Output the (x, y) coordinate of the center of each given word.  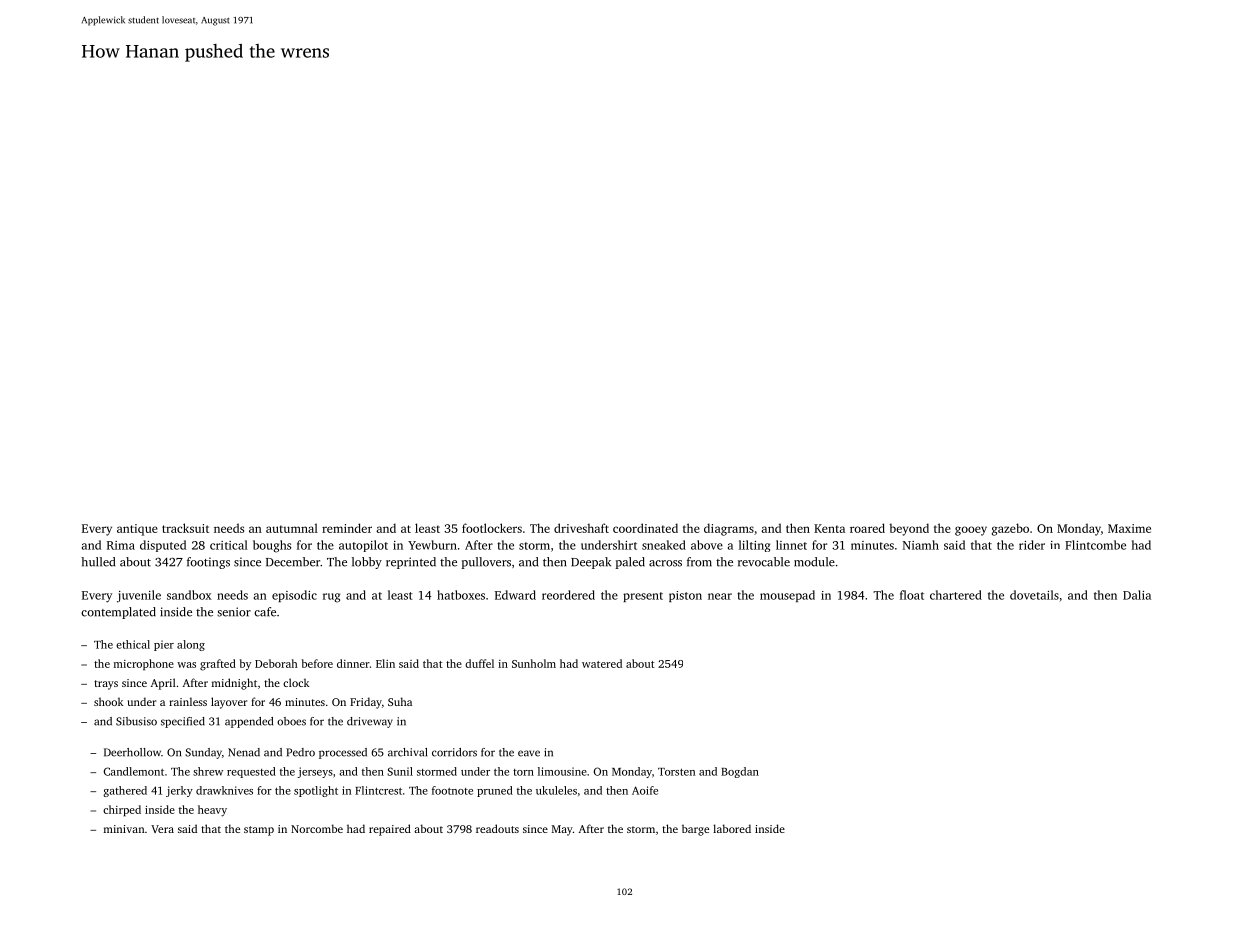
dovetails (1034, 595)
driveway (370, 722)
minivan (124, 829)
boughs (272, 546)
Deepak (591, 563)
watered (602, 663)
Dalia (1137, 595)
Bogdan (740, 772)
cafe (265, 612)
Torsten (676, 772)
